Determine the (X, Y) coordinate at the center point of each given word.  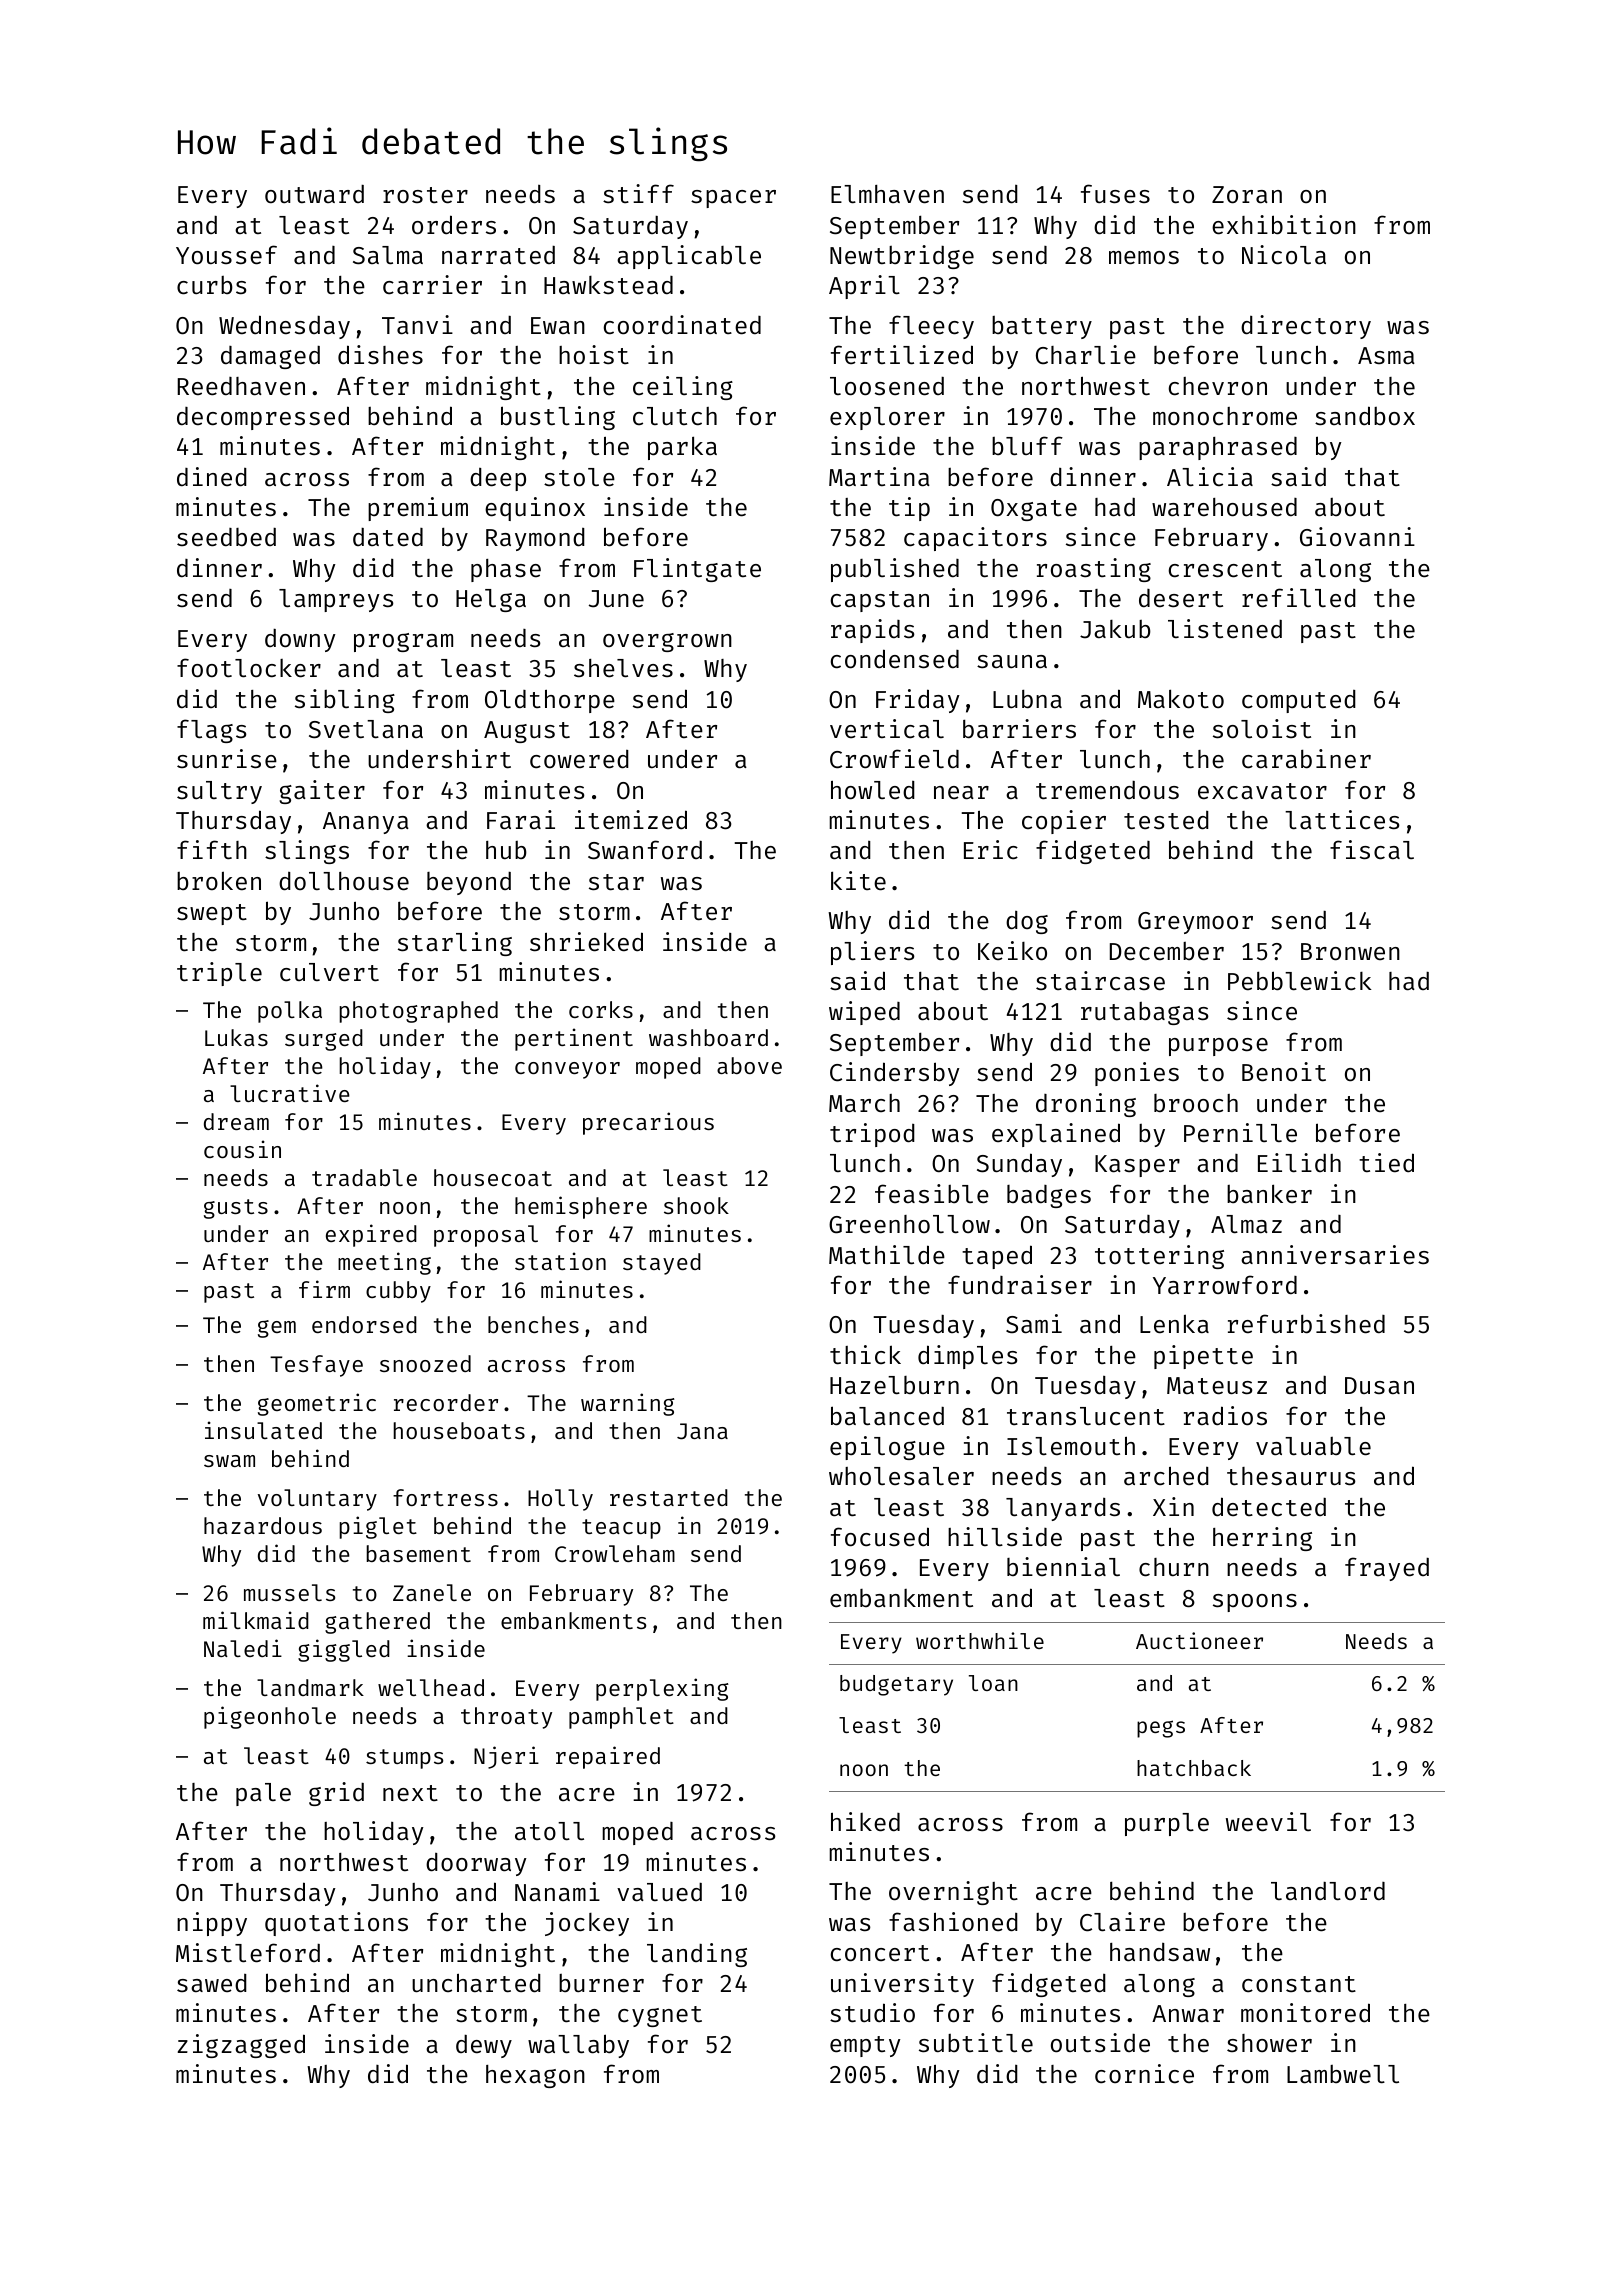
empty (865, 2046)
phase (506, 570)
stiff (638, 194)
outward (314, 194)
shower (1269, 2043)
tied (1386, 1163)
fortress (445, 1497)
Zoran (1247, 195)
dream (236, 1121)
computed (1299, 701)
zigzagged (241, 2046)
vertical (887, 729)
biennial (1063, 1567)
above (749, 1065)
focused (880, 1537)
